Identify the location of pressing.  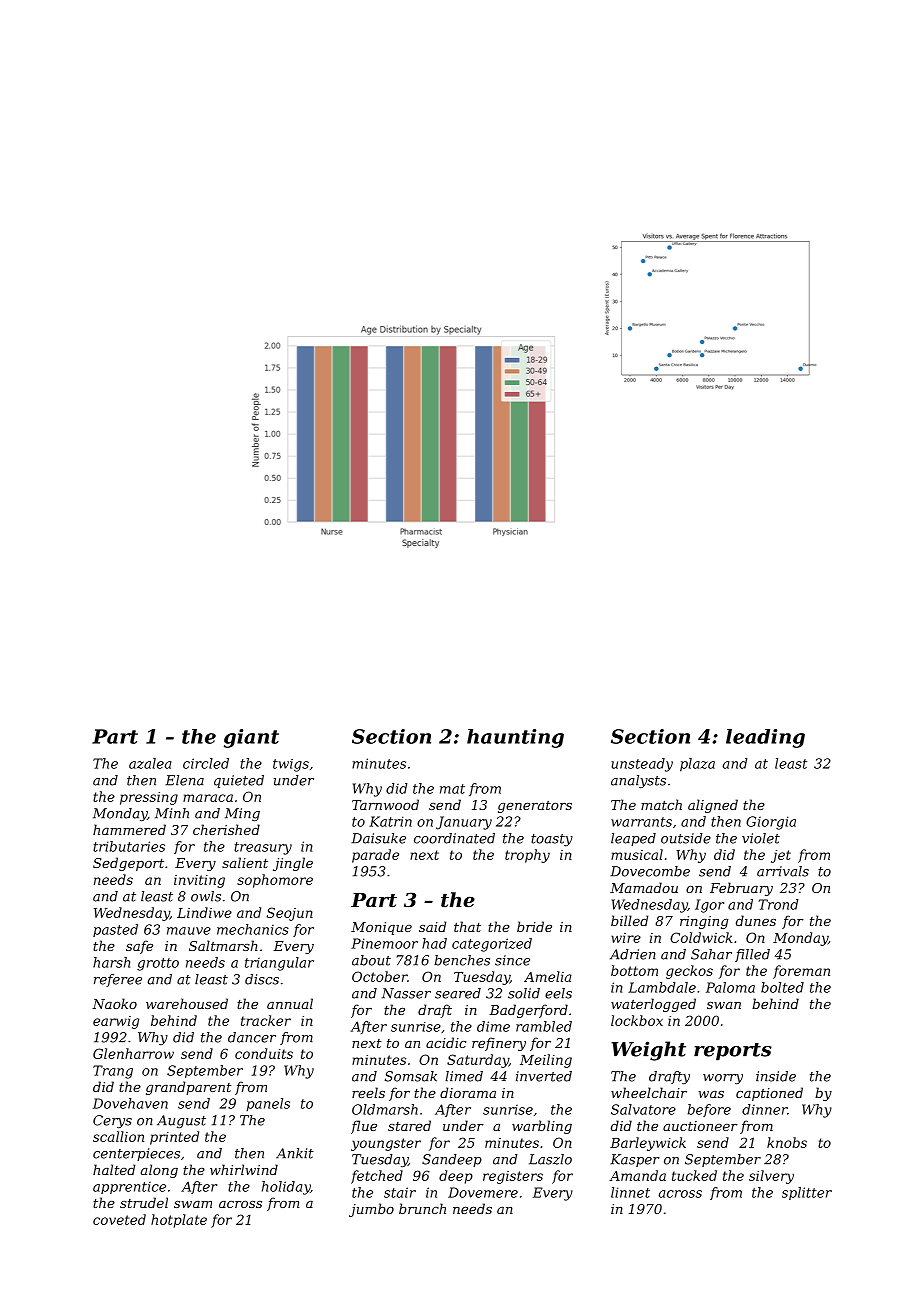
(149, 798).
